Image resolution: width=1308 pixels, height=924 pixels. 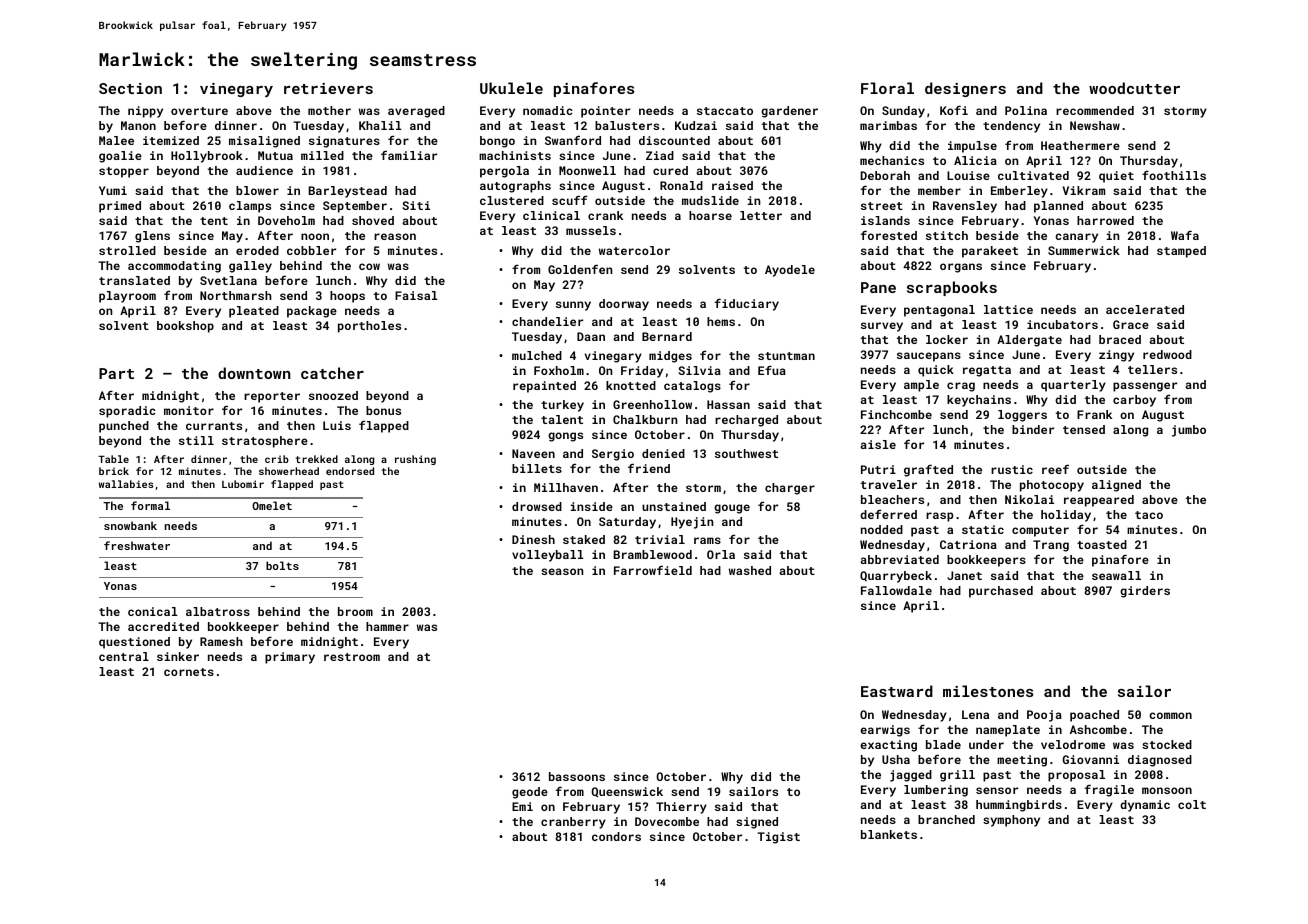 I want to click on portholes, so click(x=369, y=327).
